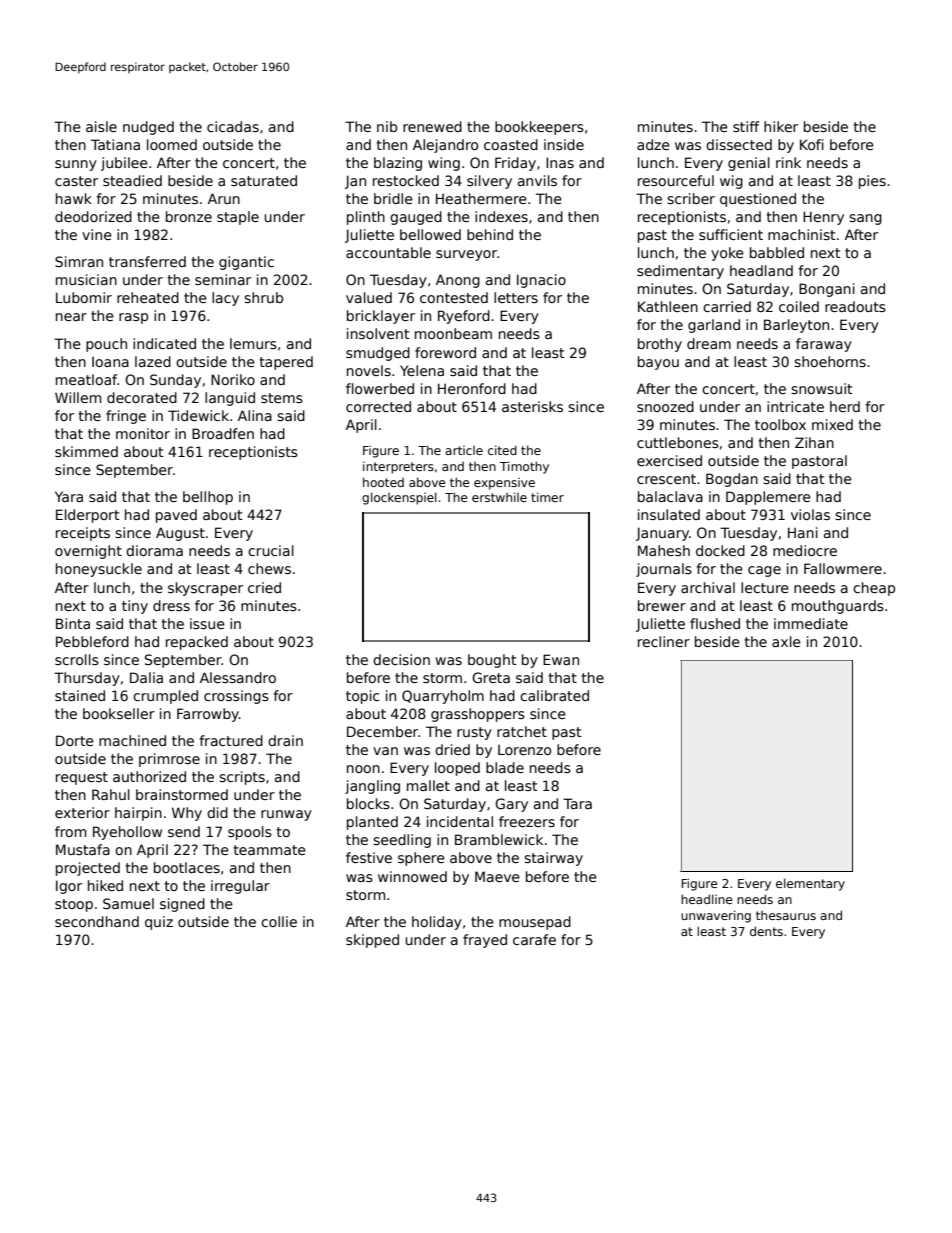 Image resolution: width=952 pixels, height=1233 pixels. Describe the element at coordinates (271, 550) in the image. I see `crucial` at that location.
